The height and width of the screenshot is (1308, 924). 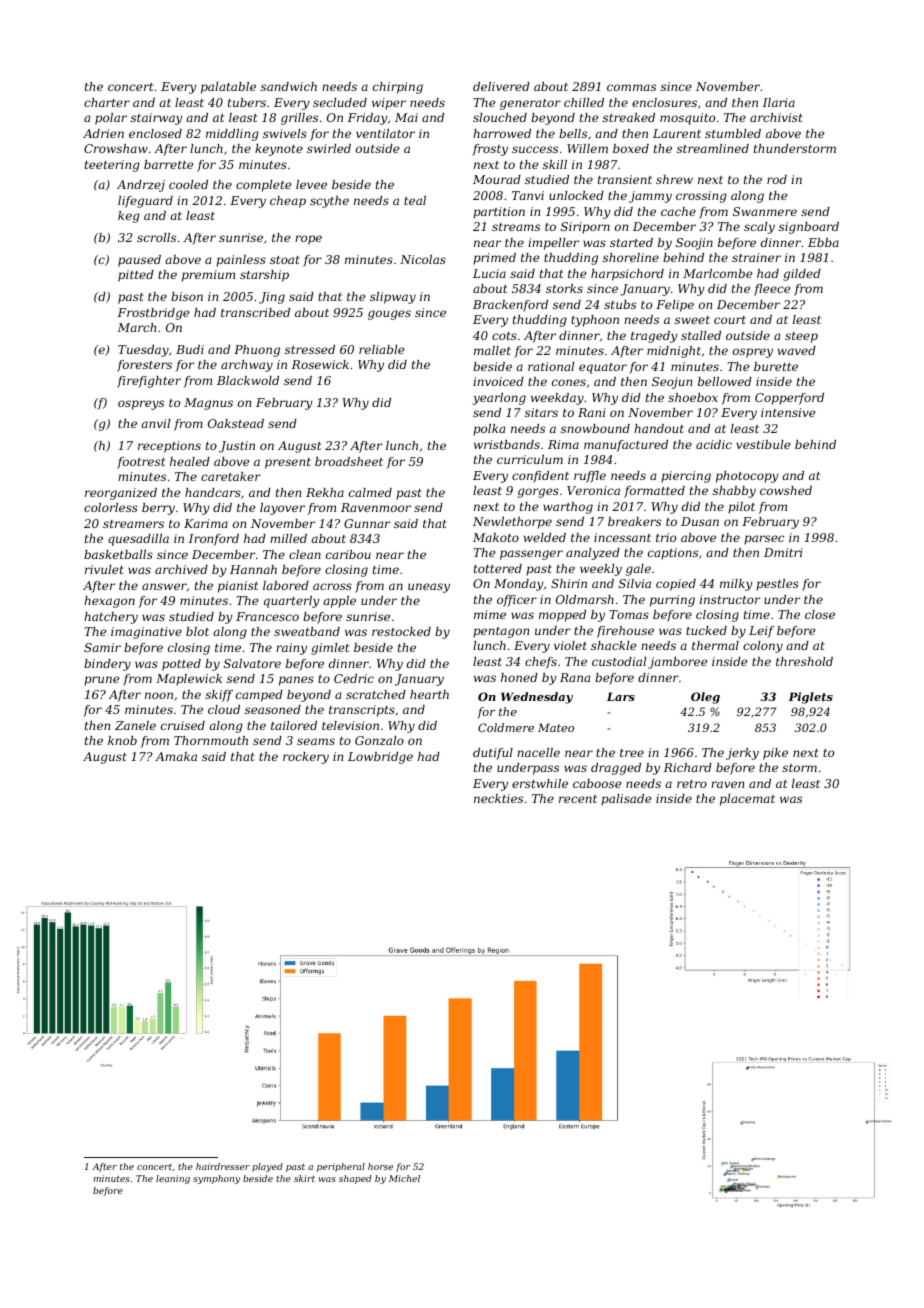 What do you see at coordinates (498, 798) in the screenshot?
I see `neckties` at bounding box center [498, 798].
